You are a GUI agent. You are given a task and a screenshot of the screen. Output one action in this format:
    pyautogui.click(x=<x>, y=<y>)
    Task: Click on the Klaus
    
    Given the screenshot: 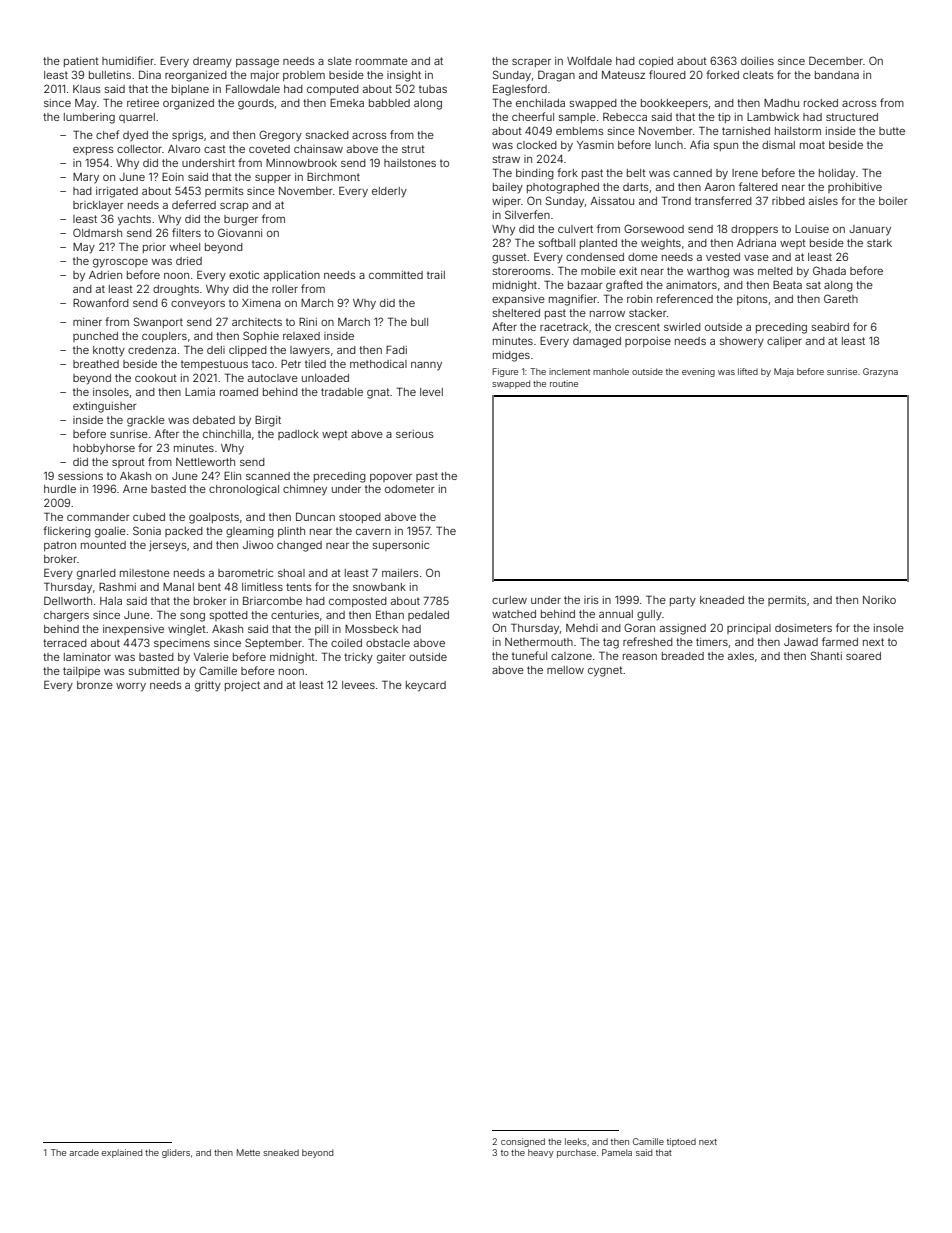 What is the action you would take?
    pyautogui.click(x=87, y=89)
